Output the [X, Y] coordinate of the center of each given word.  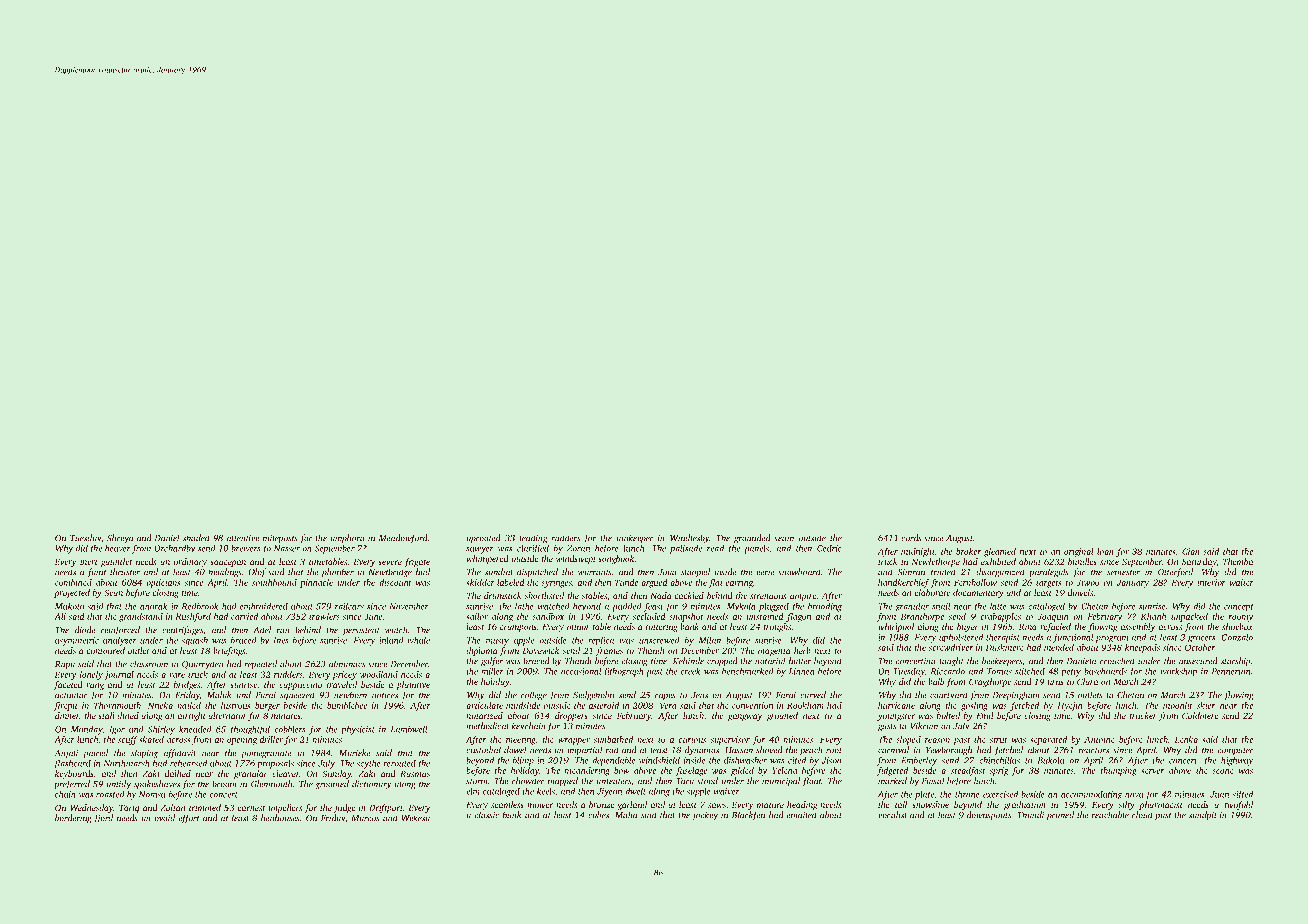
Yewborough [949, 751]
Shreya [120, 539]
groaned [782, 716]
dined [128, 715]
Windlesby [689, 539]
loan [1105, 551]
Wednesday [92, 808]
